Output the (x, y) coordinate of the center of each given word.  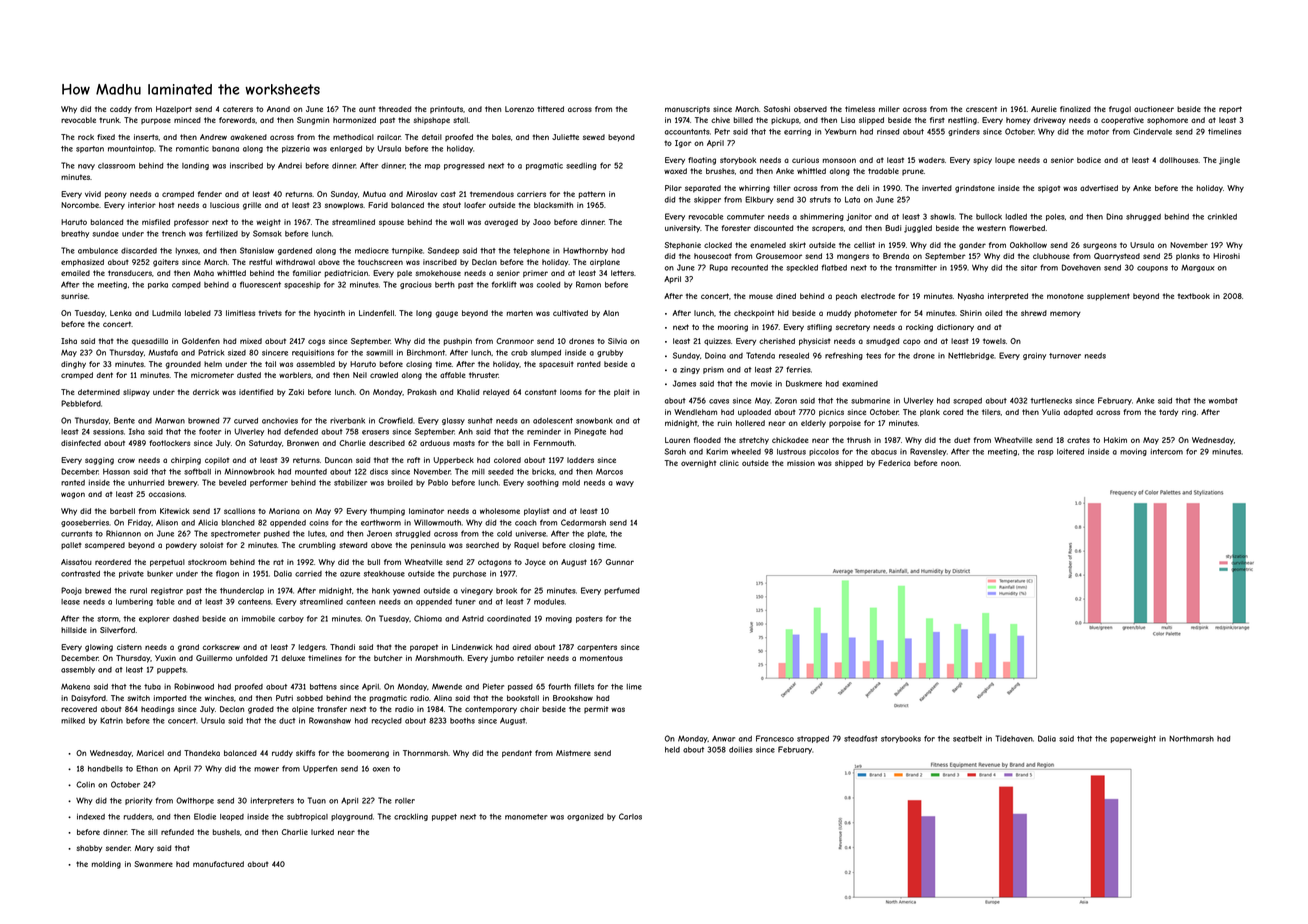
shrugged (1143, 217)
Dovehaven (1081, 267)
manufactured (218, 864)
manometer (526, 817)
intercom (1167, 452)
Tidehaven (1014, 738)
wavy (625, 484)
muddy (839, 314)
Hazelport (174, 110)
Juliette (565, 137)
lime (634, 686)
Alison (167, 522)
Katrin (111, 720)
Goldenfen (201, 341)
